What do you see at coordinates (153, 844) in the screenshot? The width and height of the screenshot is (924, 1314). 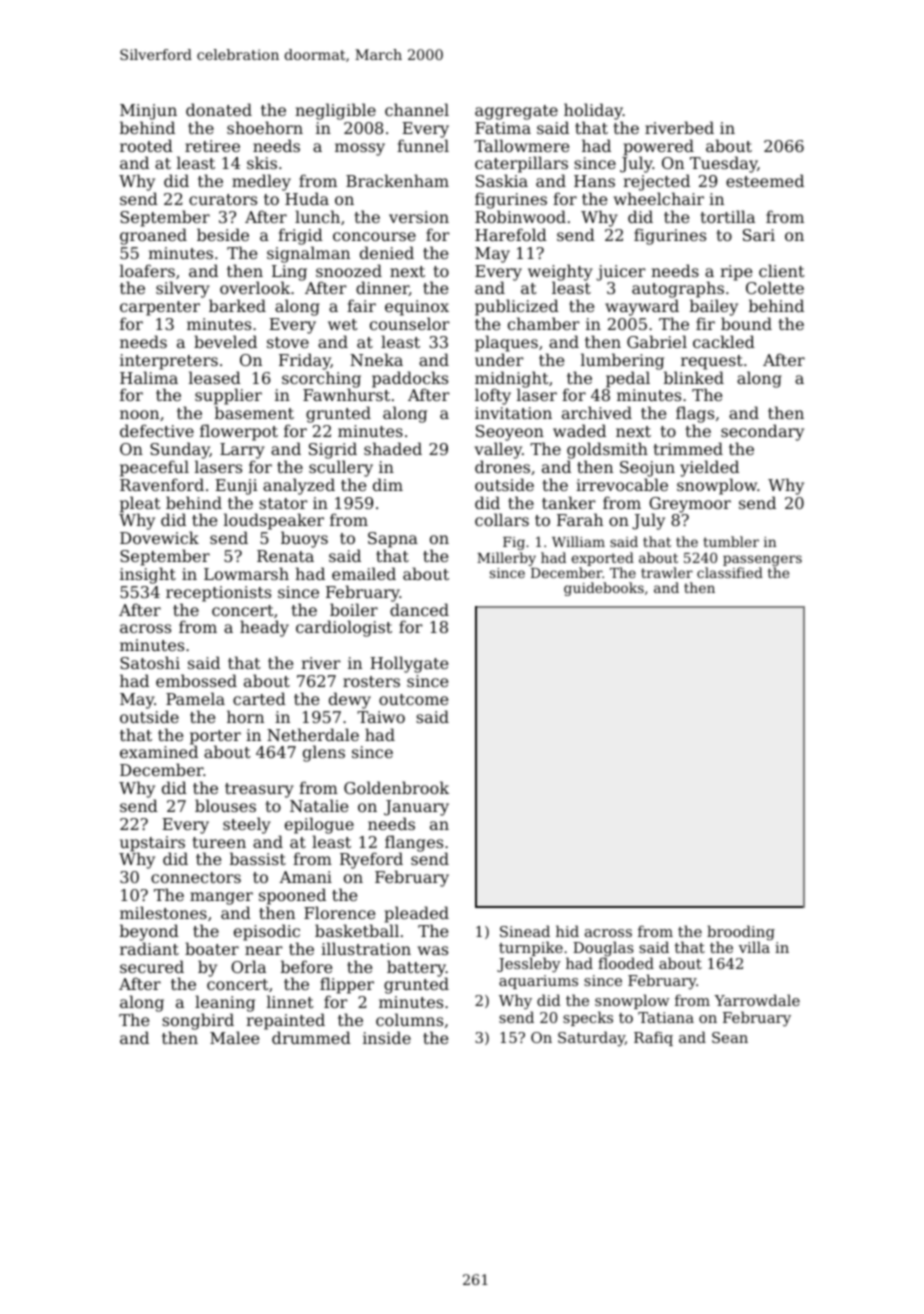 I see `upstairs` at bounding box center [153, 844].
